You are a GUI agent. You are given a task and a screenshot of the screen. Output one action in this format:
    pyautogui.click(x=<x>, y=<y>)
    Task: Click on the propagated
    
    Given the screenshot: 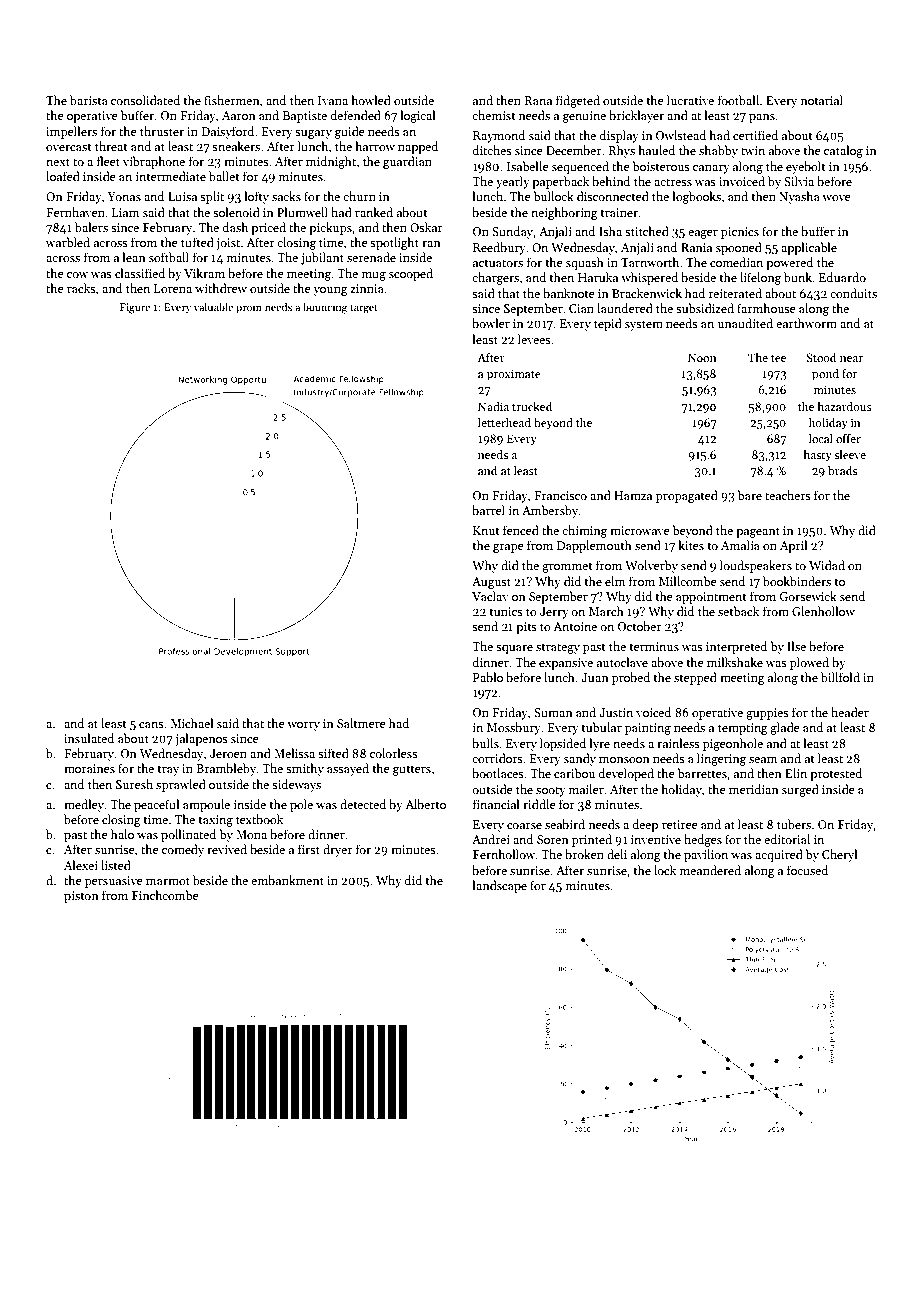 What is the action you would take?
    pyautogui.click(x=687, y=496)
